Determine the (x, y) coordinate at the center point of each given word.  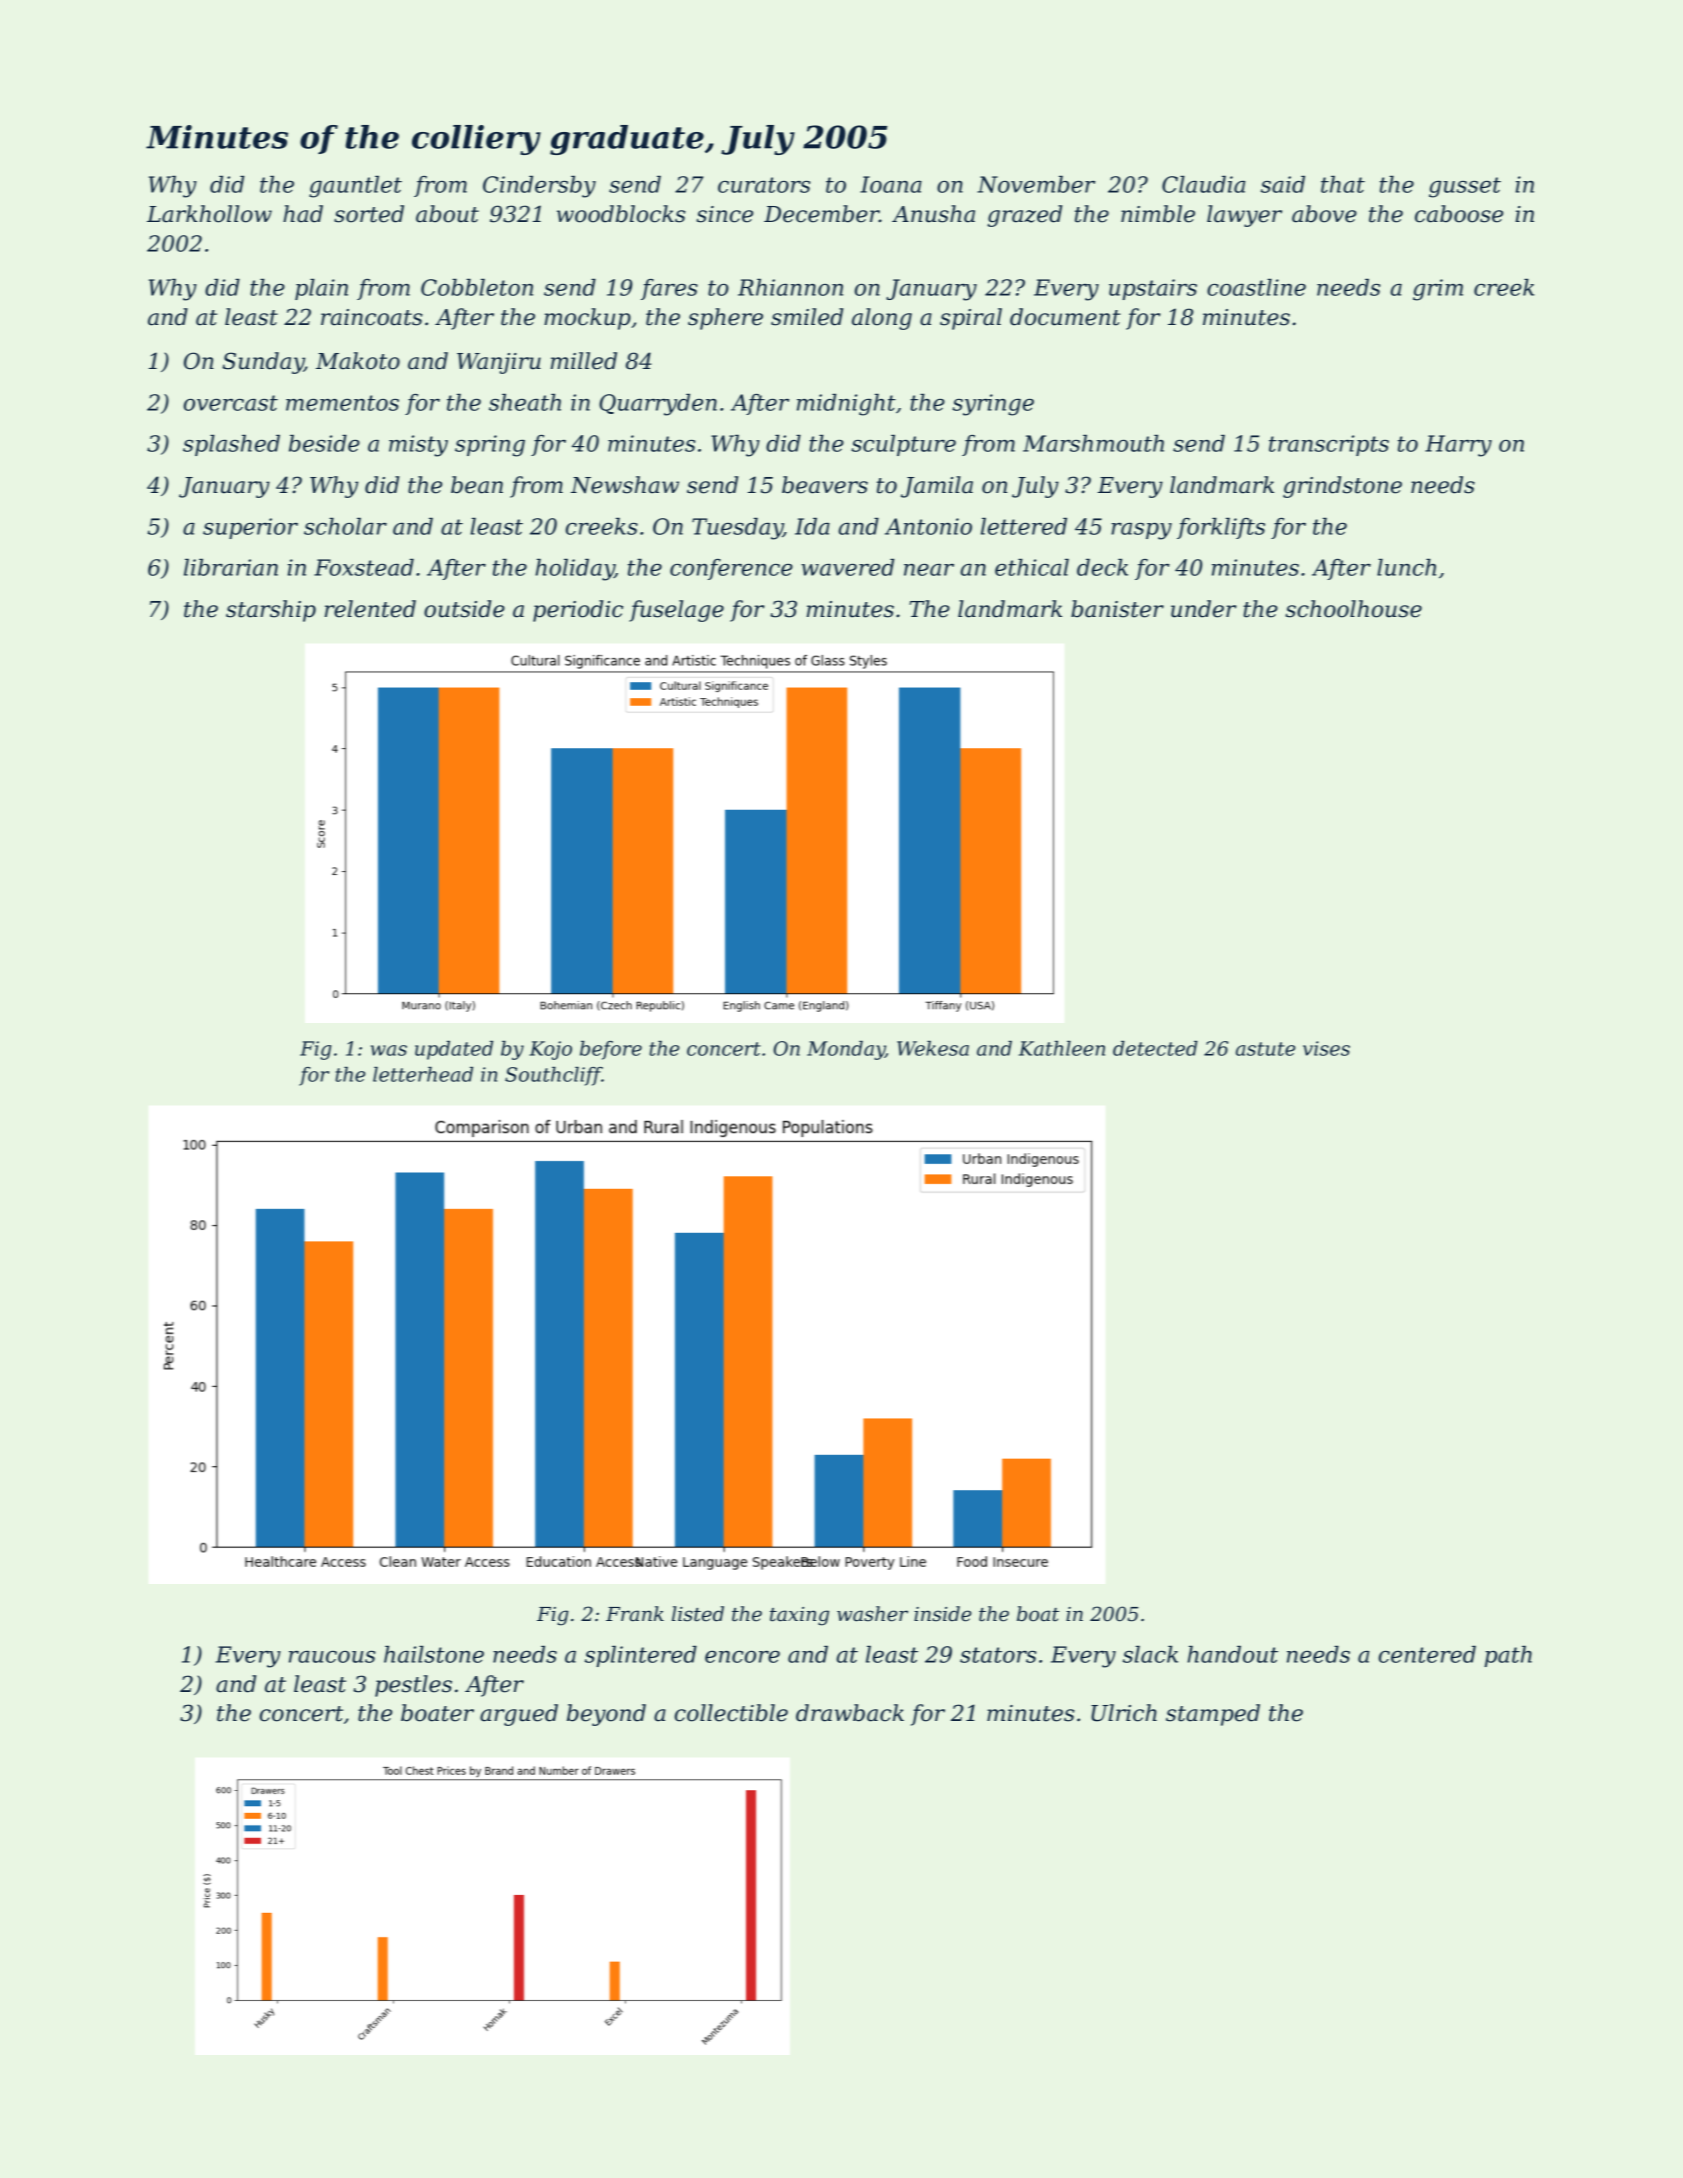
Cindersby (539, 187)
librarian (231, 567)
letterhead (423, 1074)
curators (764, 185)
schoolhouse (1353, 609)
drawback (850, 1713)
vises (1326, 1048)
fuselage (676, 611)
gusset (1465, 187)
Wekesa (933, 1048)
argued (519, 1715)
